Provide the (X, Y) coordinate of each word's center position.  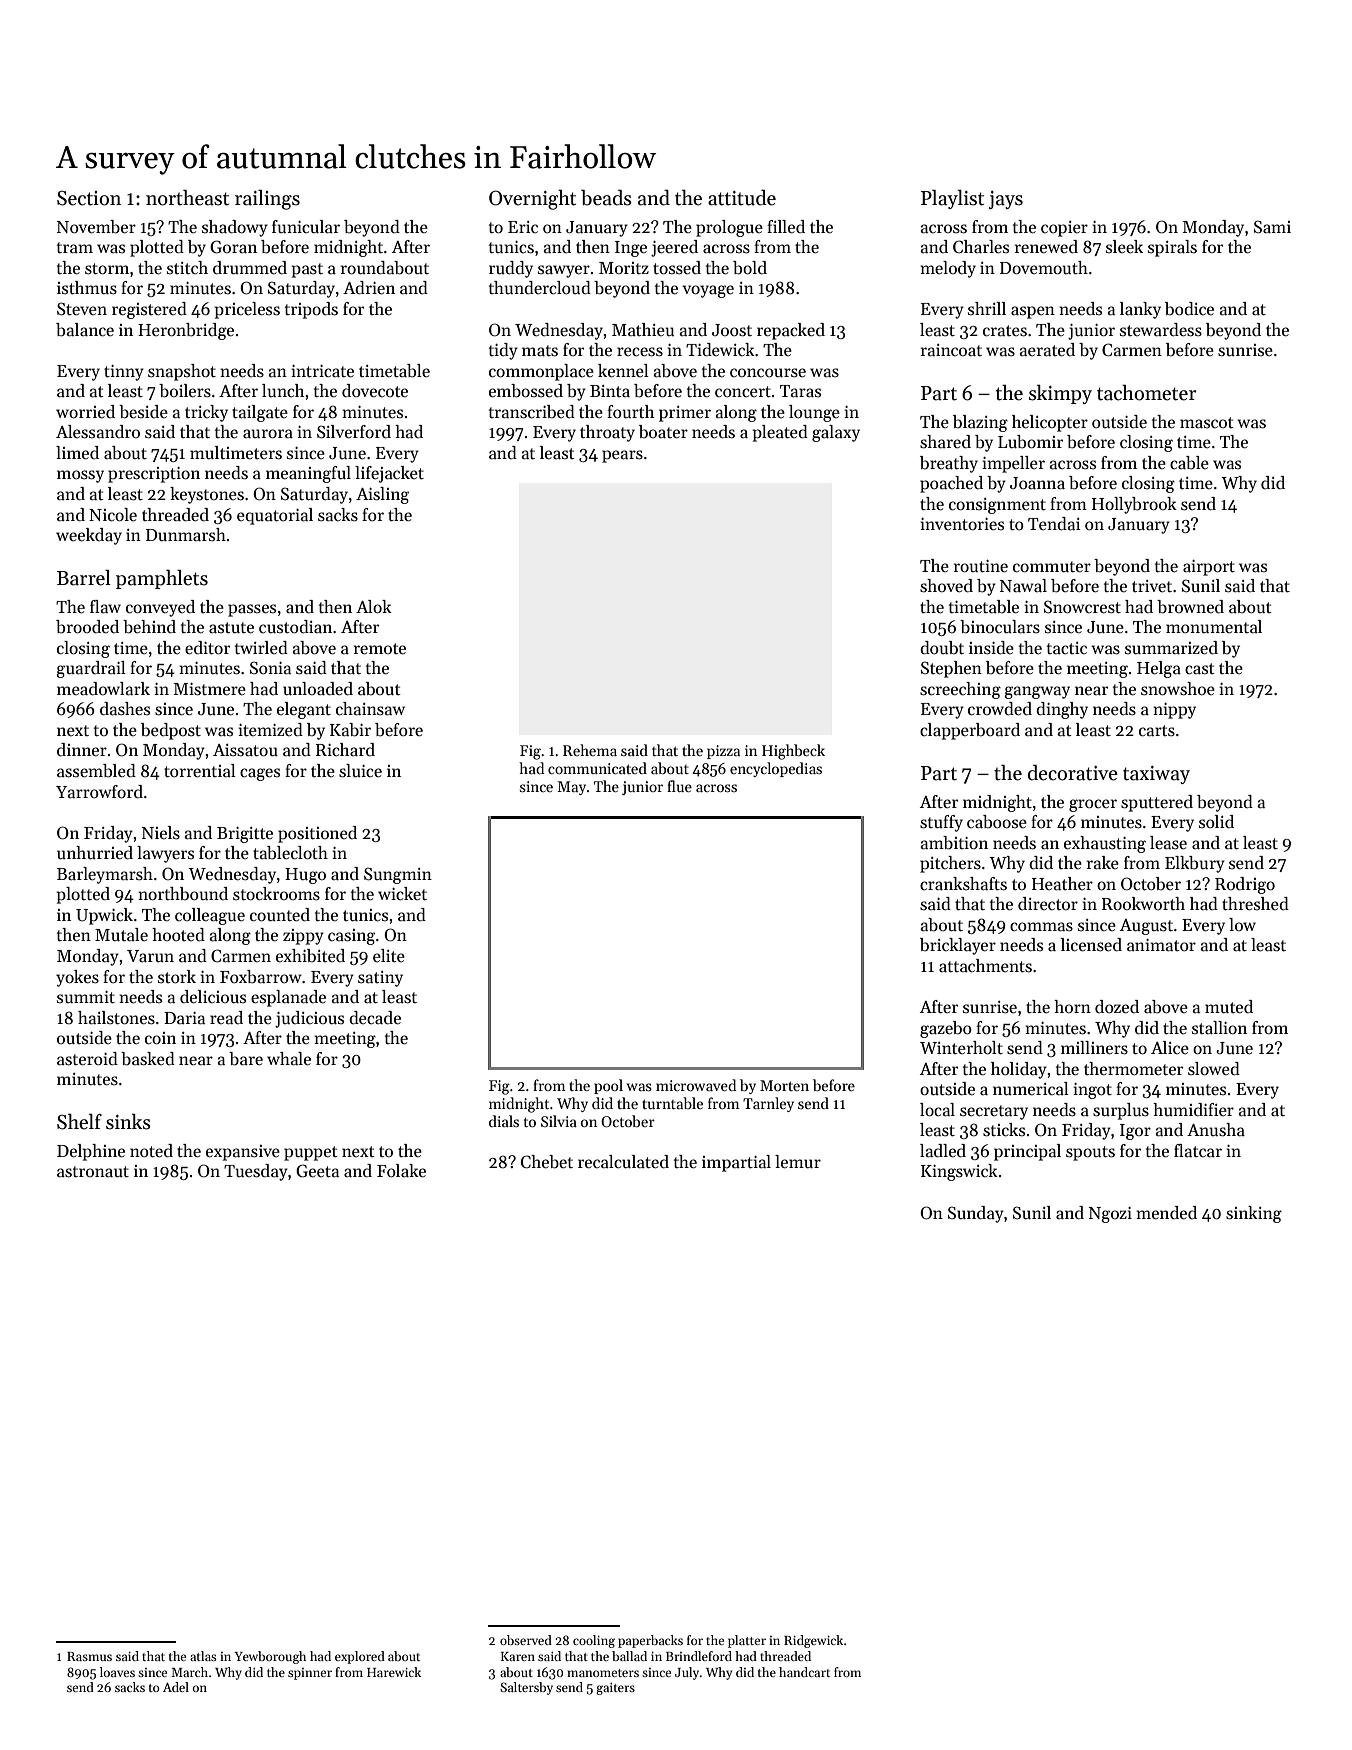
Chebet (547, 1162)
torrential (200, 771)
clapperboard (970, 731)
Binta (610, 391)
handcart (804, 1672)
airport (1209, 568)
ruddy (511, 269)
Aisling (382, 495)
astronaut (93, 1172)
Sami (1272, 227)
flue (679, 786)
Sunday (976, 1214)
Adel (176, 1687)
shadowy (235, 228)
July (687, 1673)
